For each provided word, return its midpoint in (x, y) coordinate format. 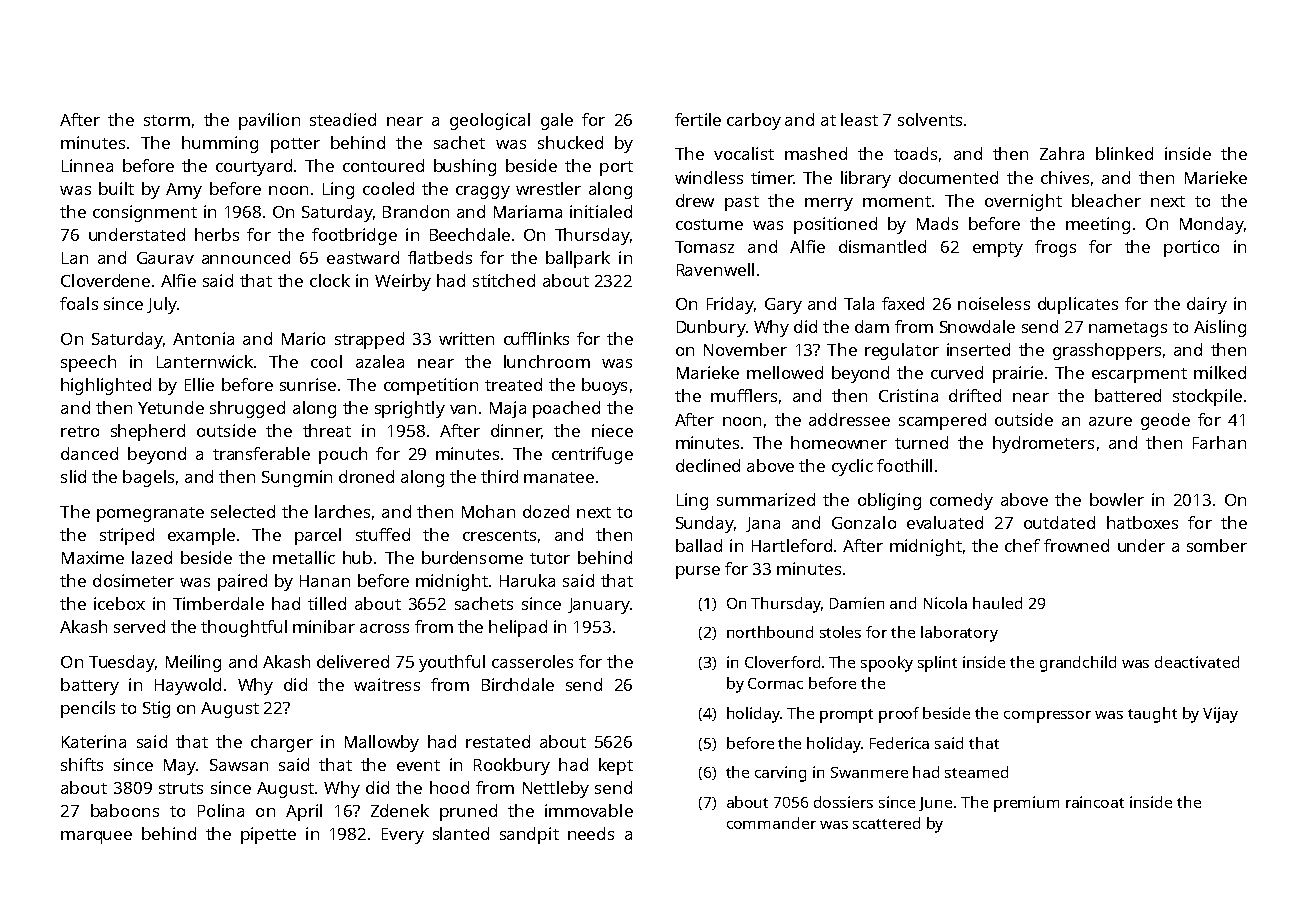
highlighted (106, 386)
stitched (504, 280)
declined (708, 465)
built (116, 188)
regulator (902, 351)
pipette (268, 835)
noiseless (994, 303)
